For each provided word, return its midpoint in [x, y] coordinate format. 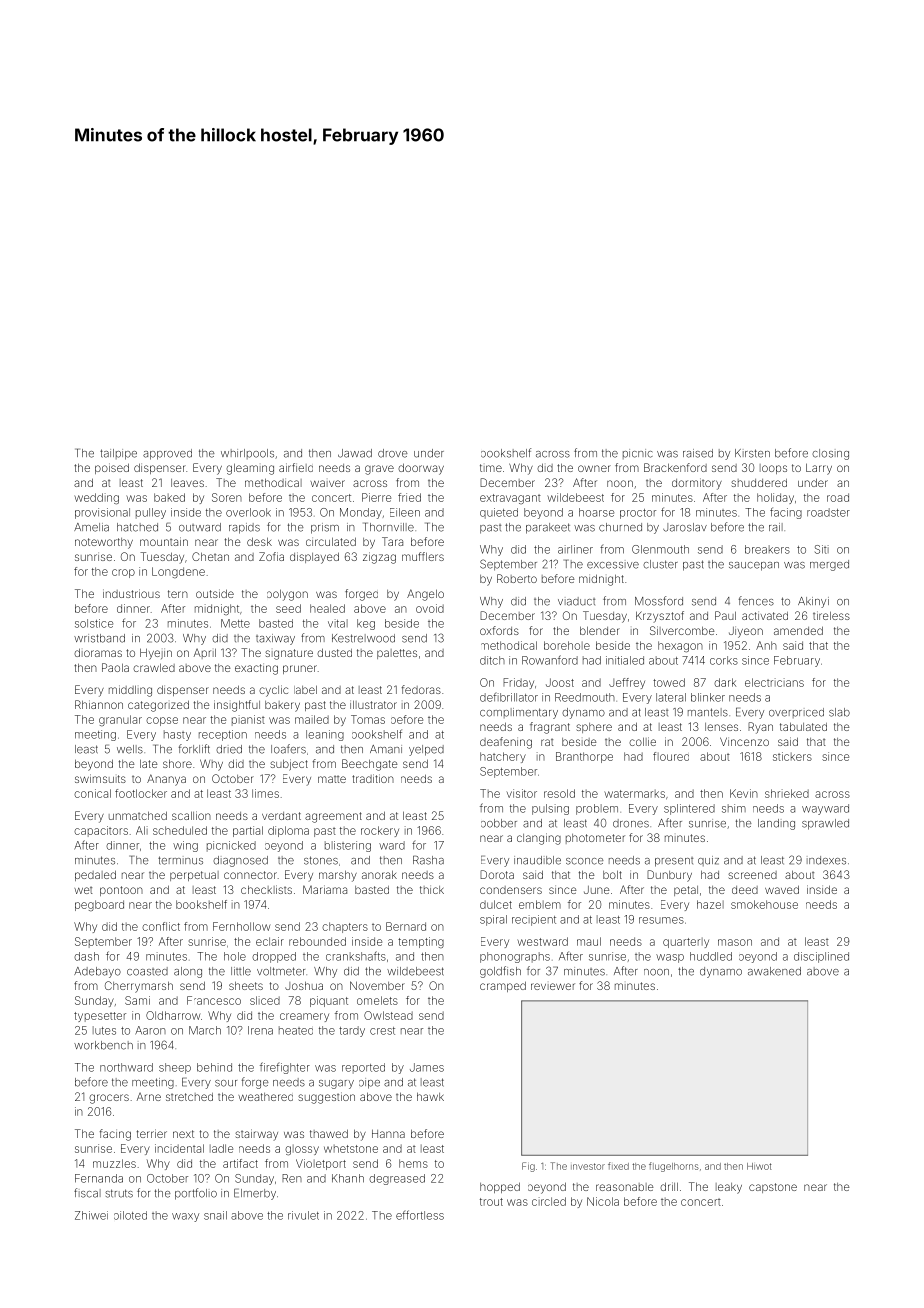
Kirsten [752, 453]
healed [327, 608]
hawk [430, 1096]
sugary [336, 1084]
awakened [774, 971]
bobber [499, 823]
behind [214, 1067]
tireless [831, 615]
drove [393, 453]
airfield [296, 467]
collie [642, 741]
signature [289, 654]
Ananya [166, 780]
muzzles [114, 1163]
